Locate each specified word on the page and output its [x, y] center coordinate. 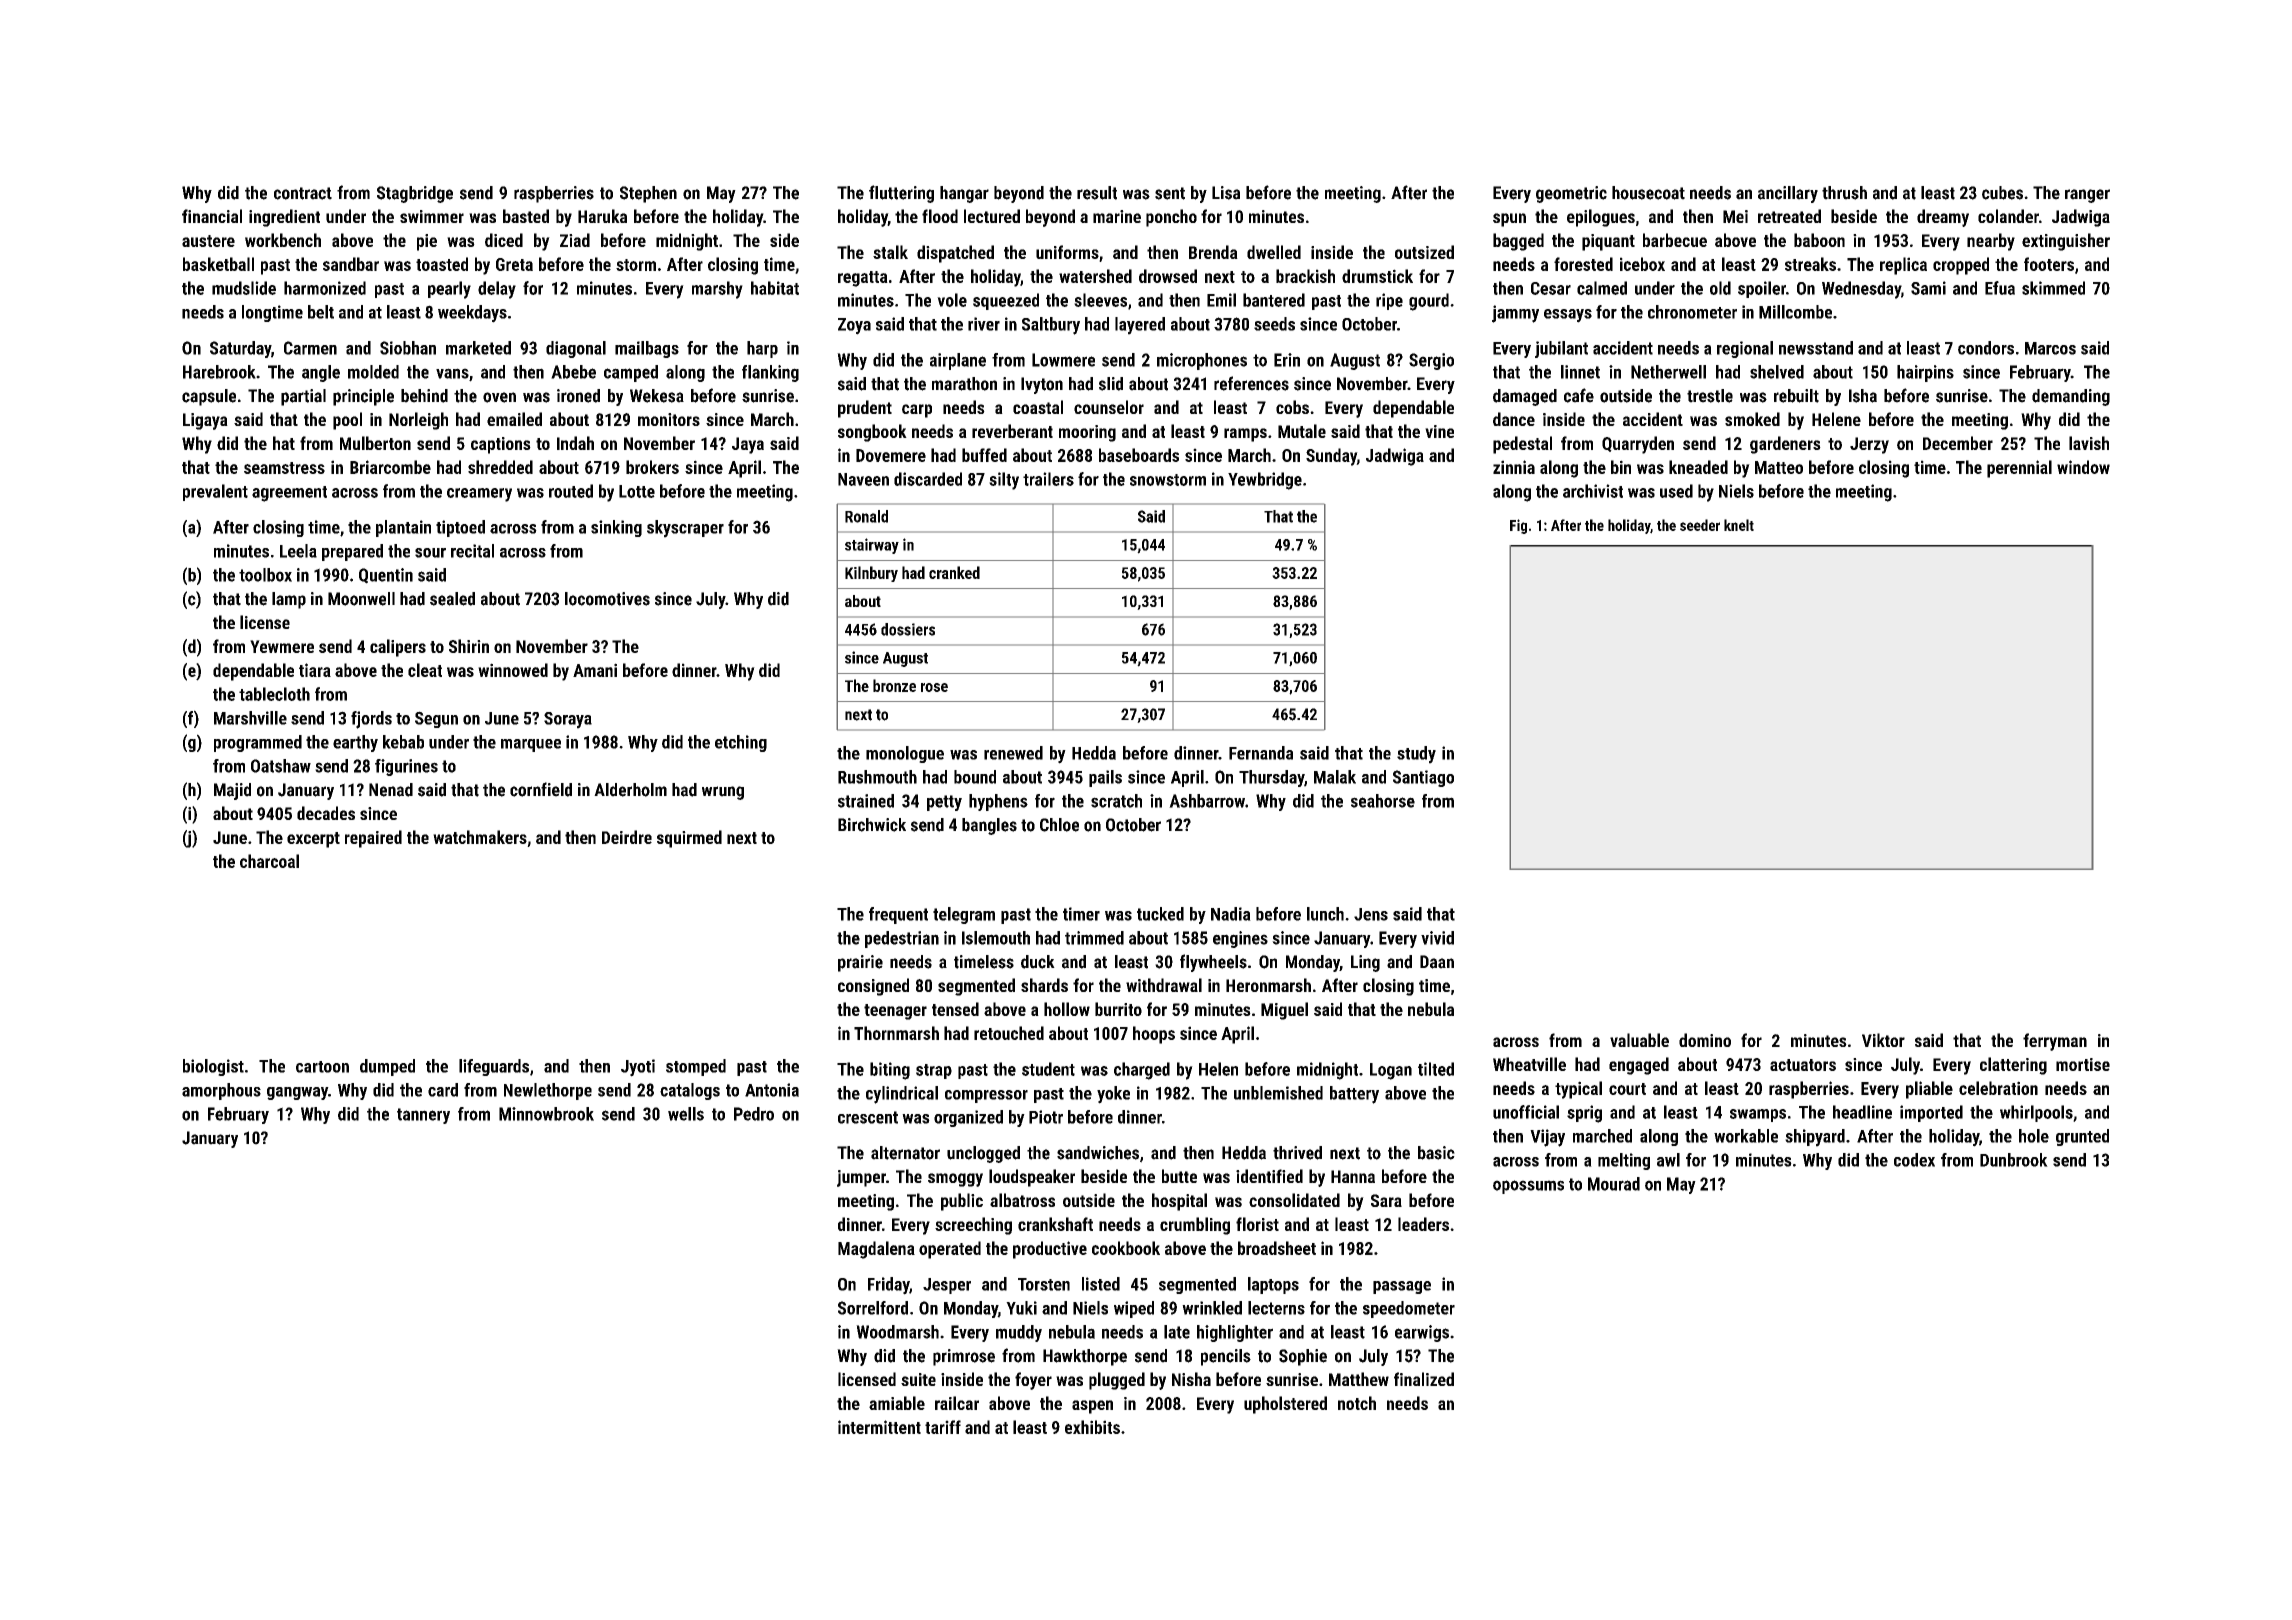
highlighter [1235, 1333]
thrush [1844, 193]
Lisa [1226, 193]
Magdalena [876, 1250]
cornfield [541, 789]
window [2083, 467]
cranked [954, 572]
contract [303, 193]
